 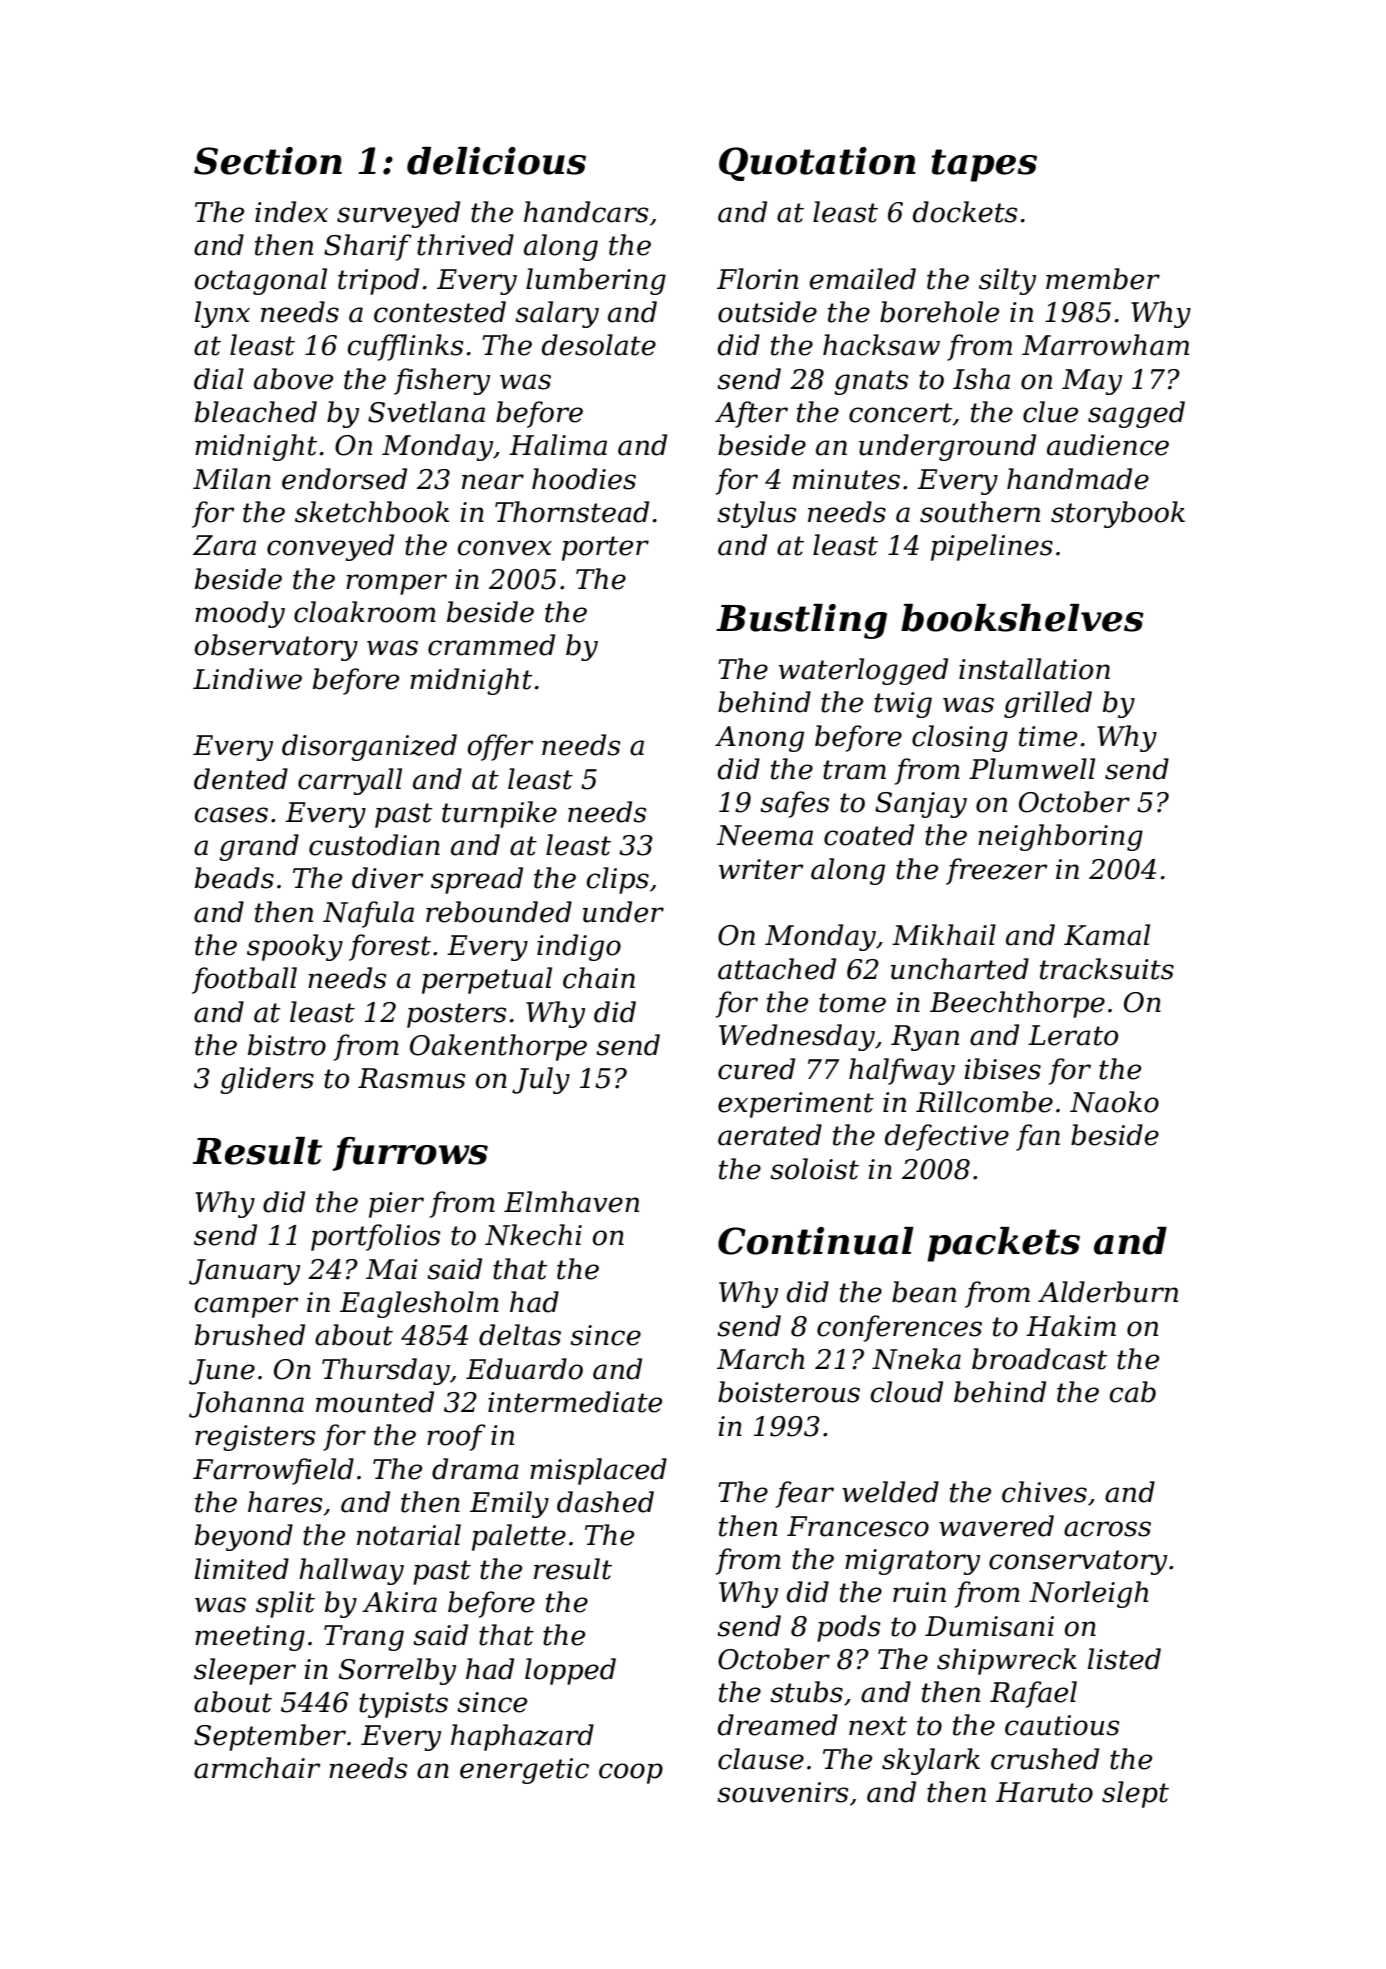 What do you see at coordinates (257, 1768) in the page?
I see `armchair` at bounding box center [257, 1768].
